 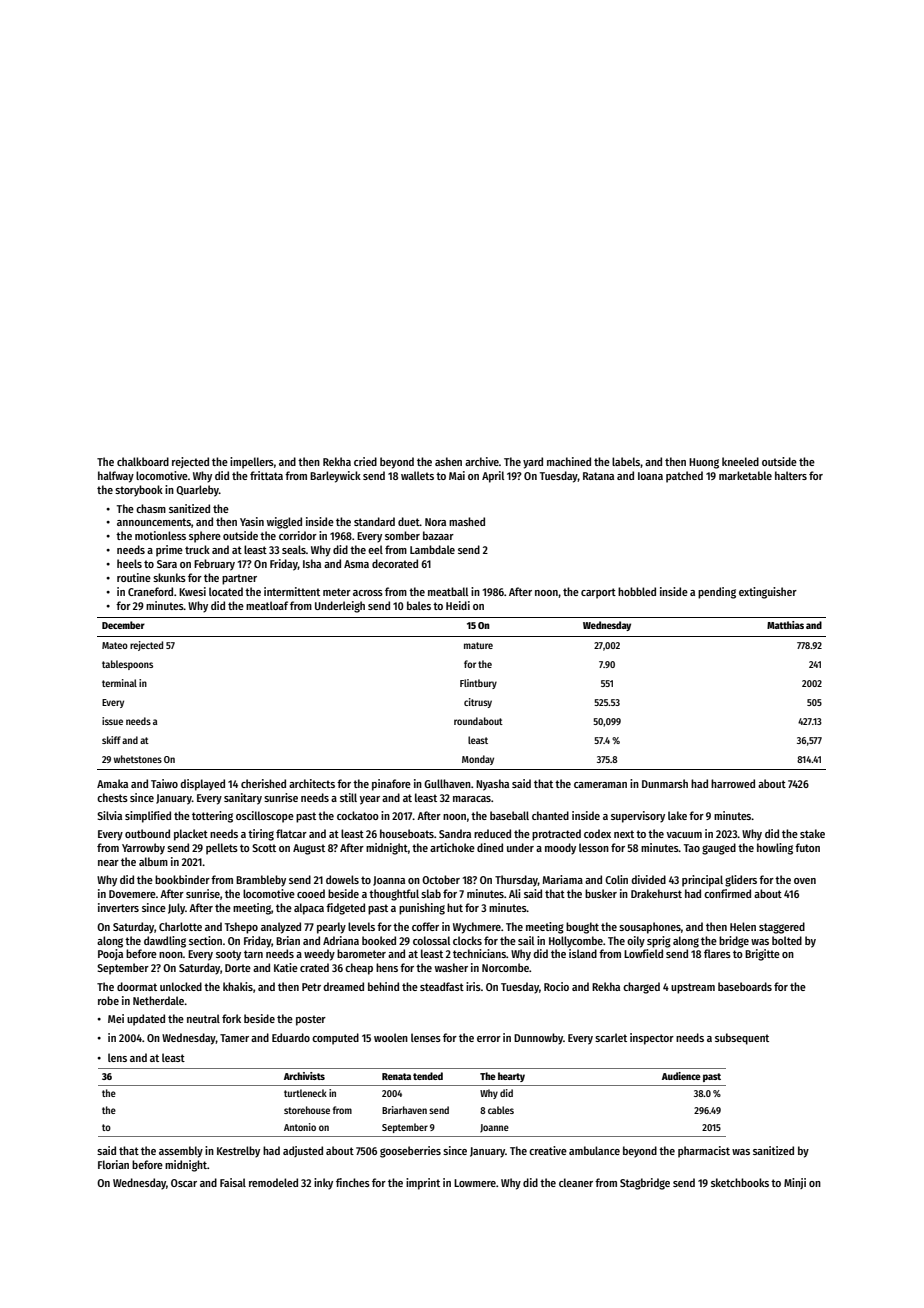 I want to click on cleaner, so click(x=576, y=1182).
